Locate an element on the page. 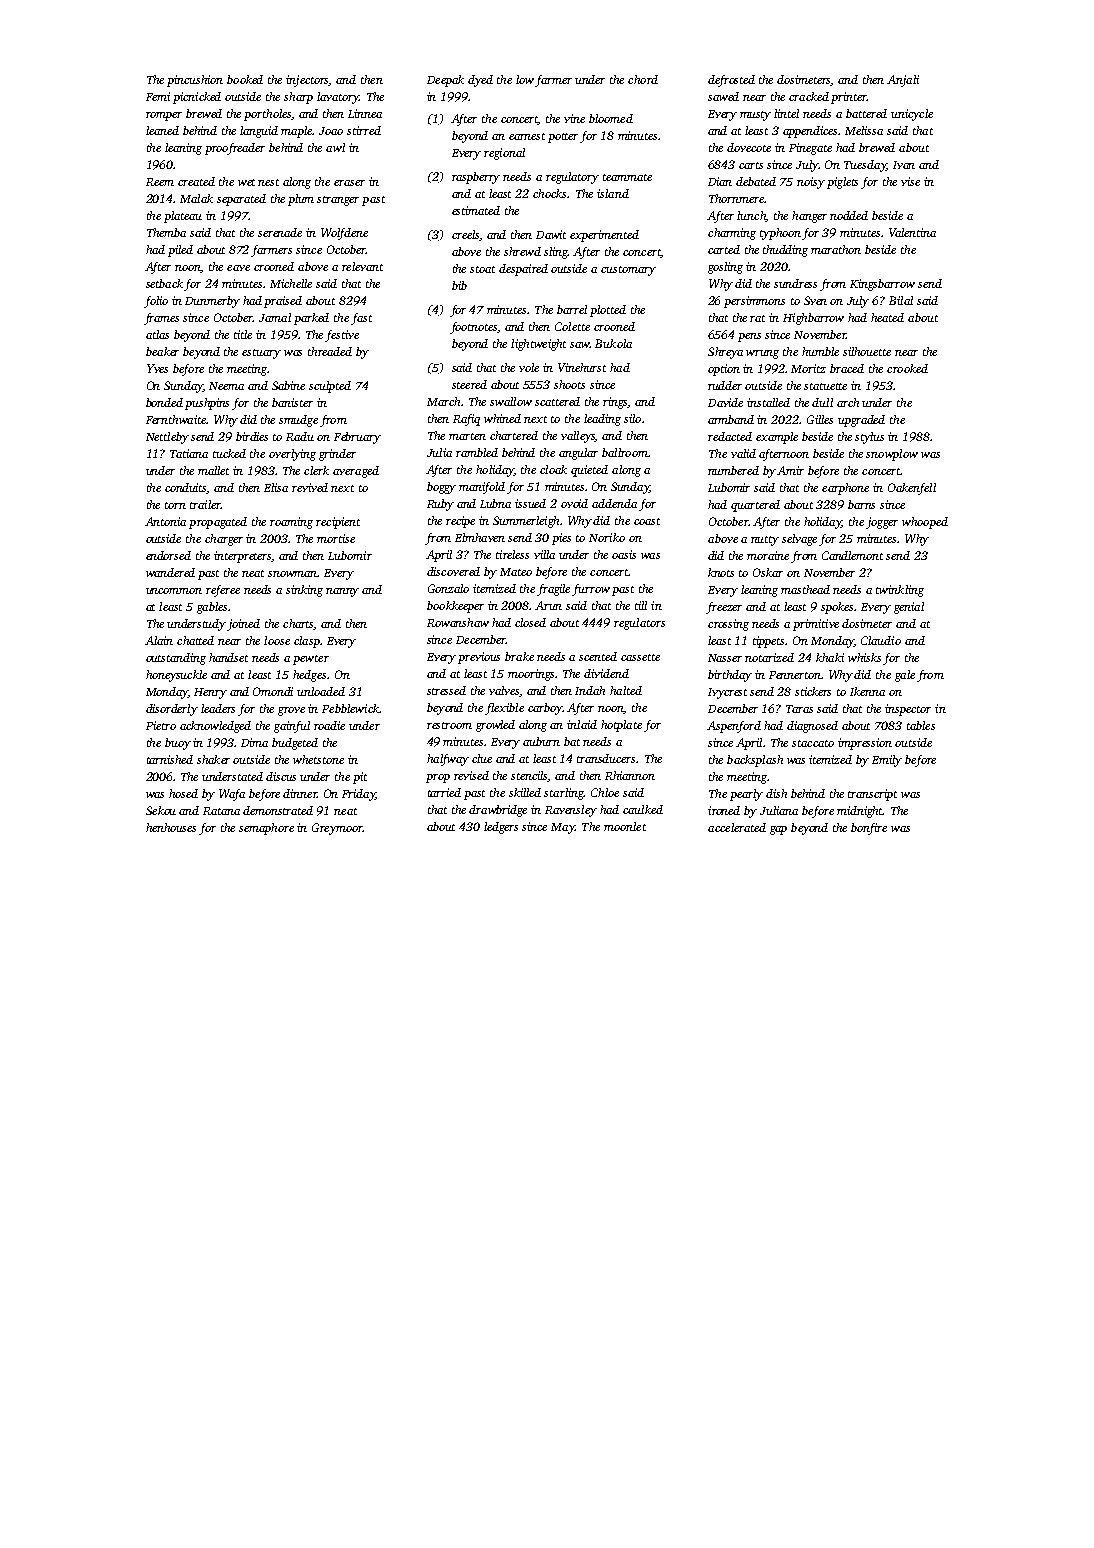  lavatory is located at coordinates (338, 98).
